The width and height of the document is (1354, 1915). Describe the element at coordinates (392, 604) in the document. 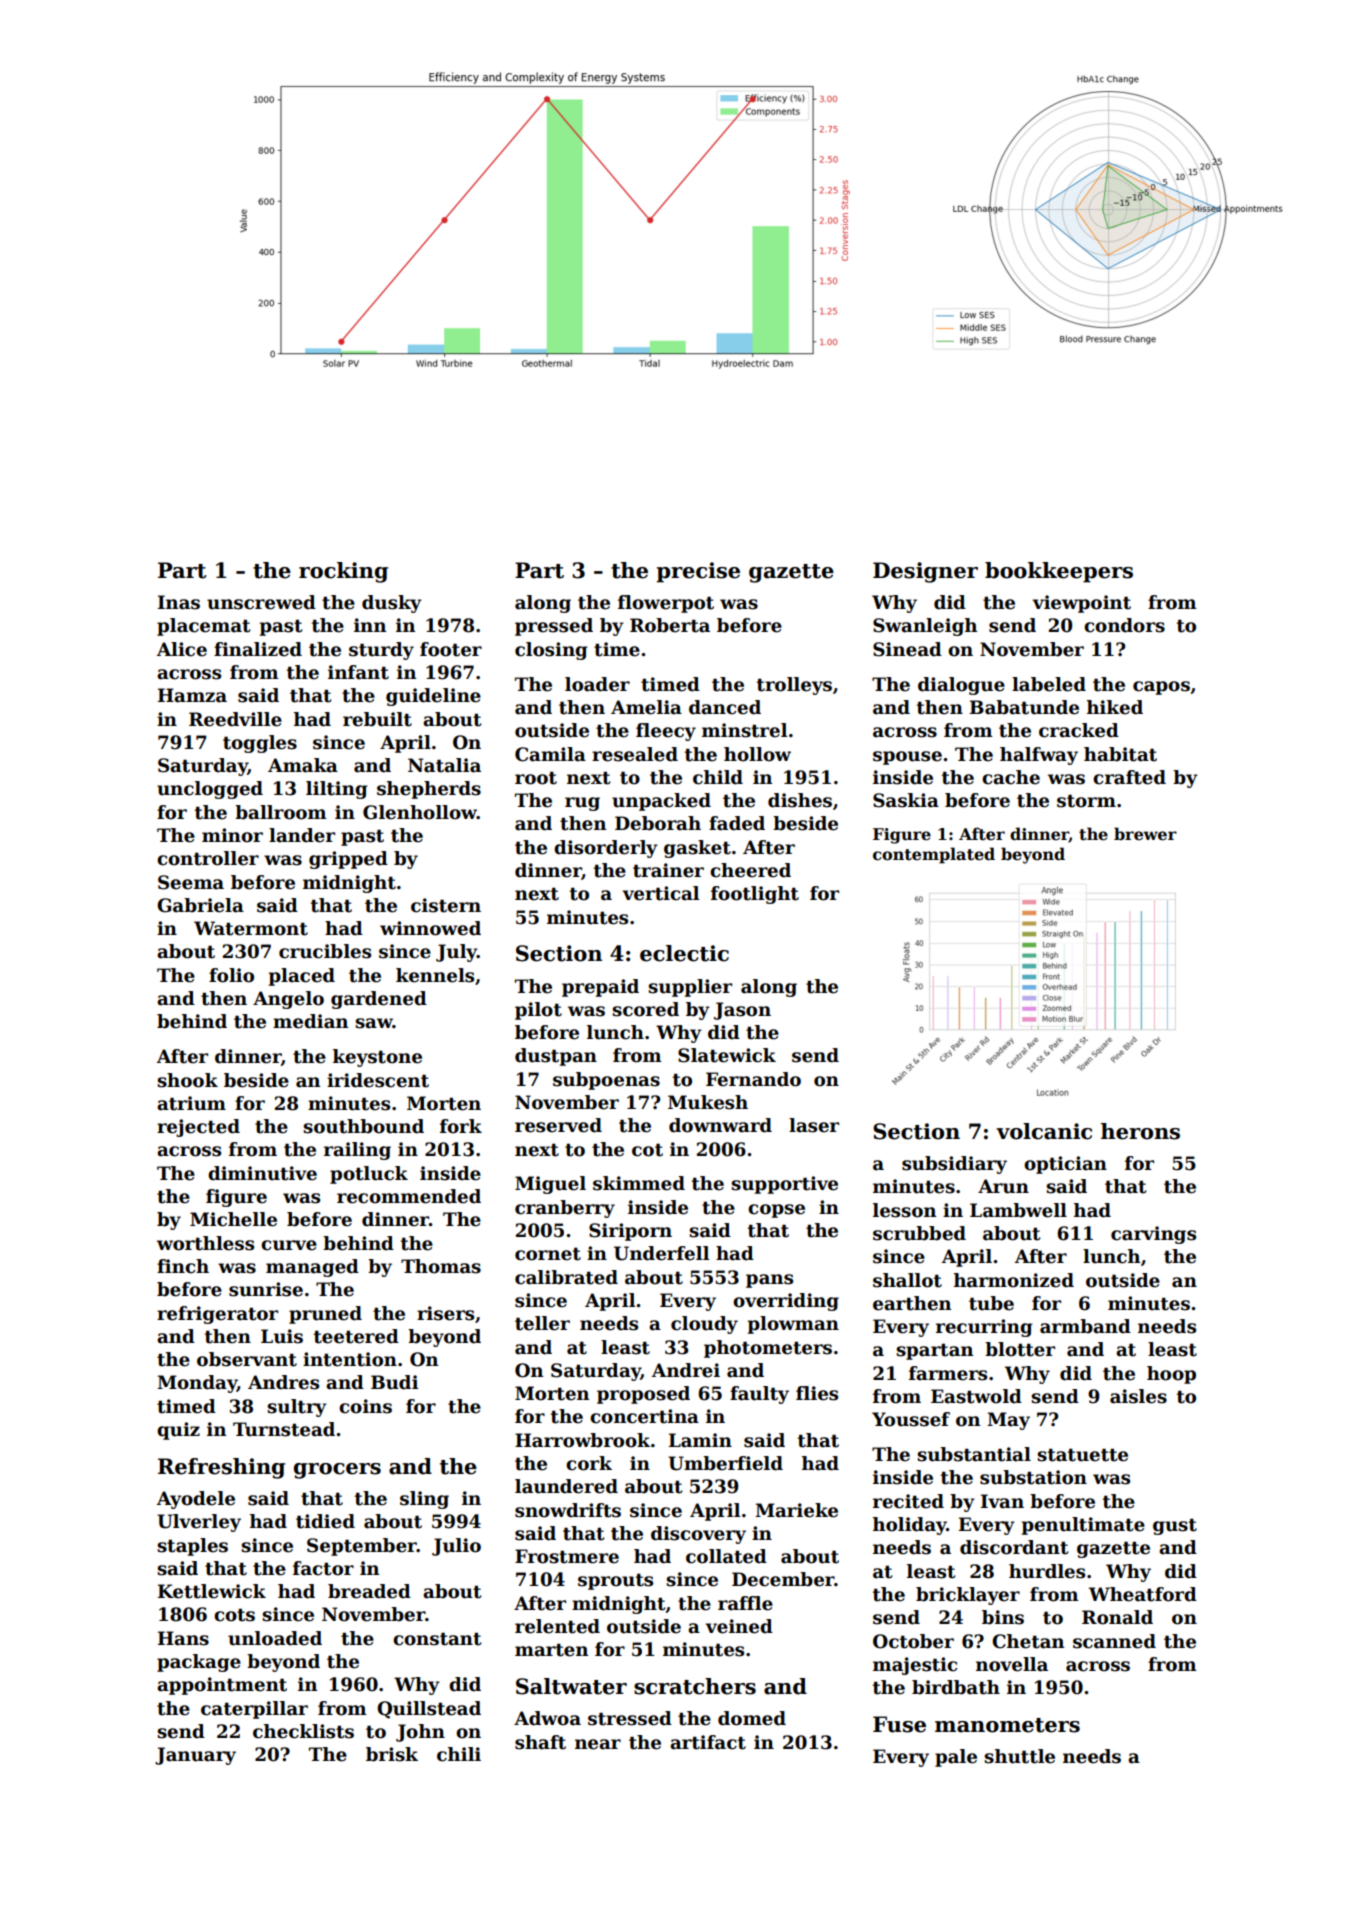

I see `dusky` at that location.
